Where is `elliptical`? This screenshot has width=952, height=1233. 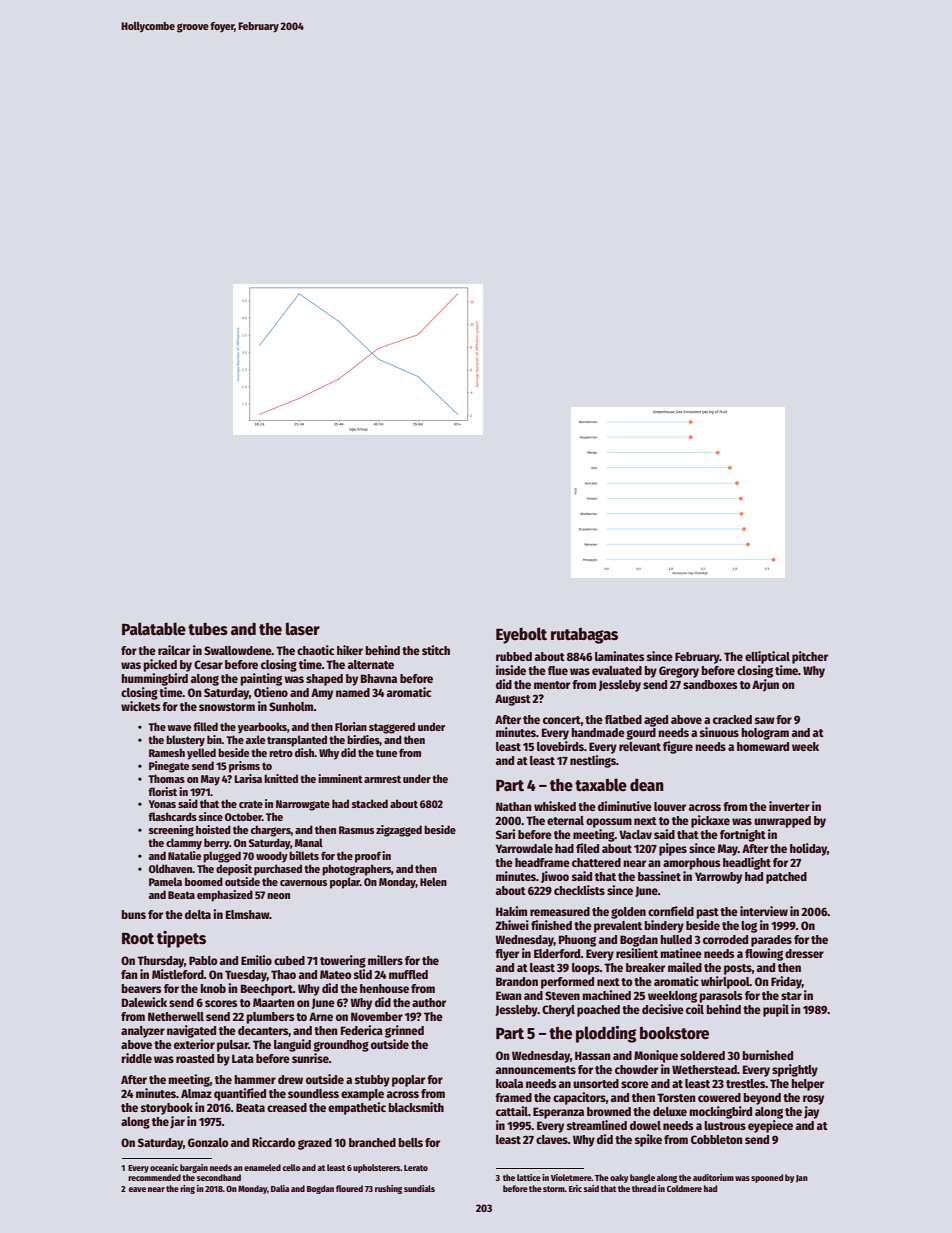 elliptical is located at coordinates (767, 657).
